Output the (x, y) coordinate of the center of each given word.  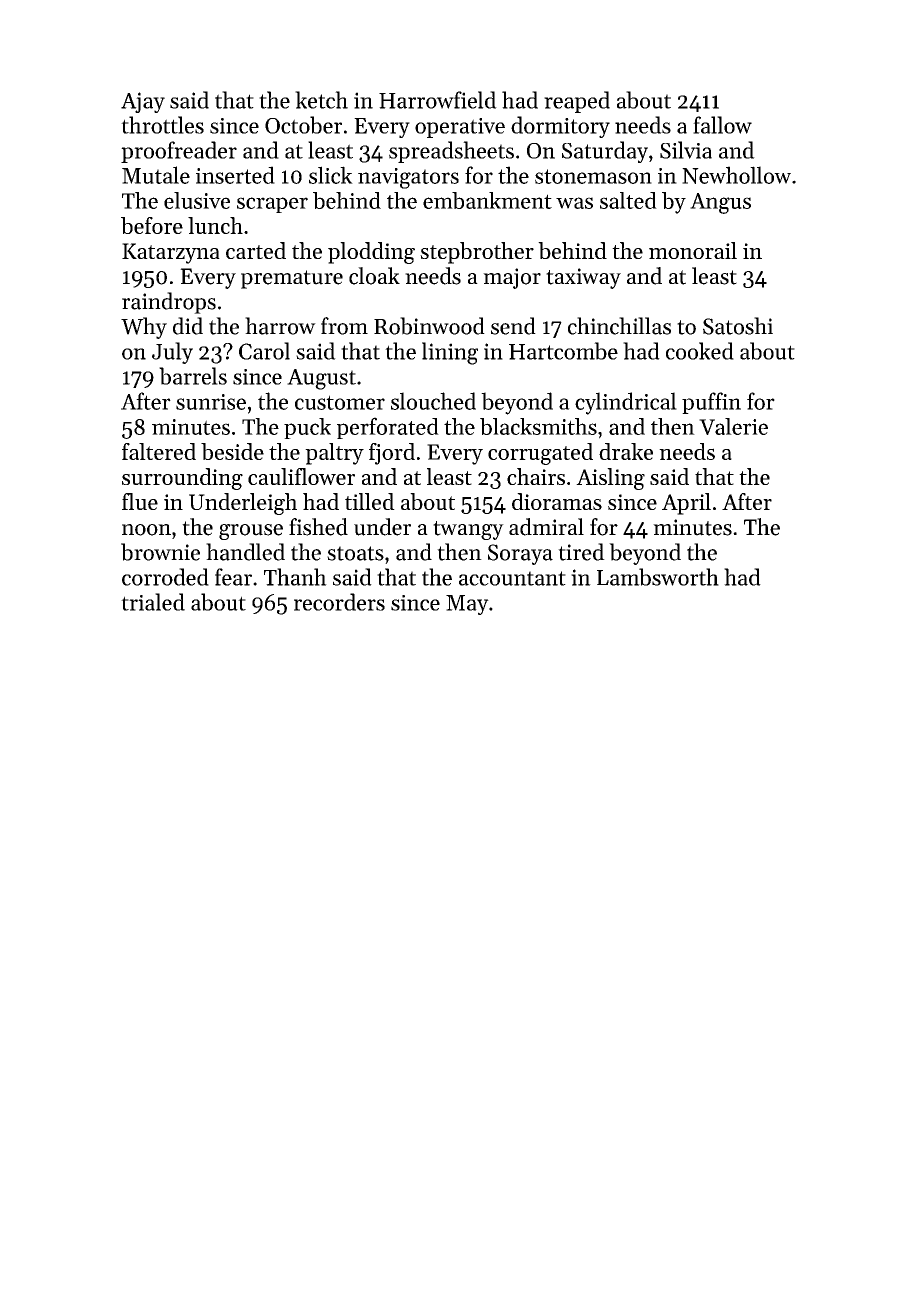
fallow (722, 125)
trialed (153, 602)
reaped (577, 102)
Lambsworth (658, 577)
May (467, 605)
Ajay (143, 102)
